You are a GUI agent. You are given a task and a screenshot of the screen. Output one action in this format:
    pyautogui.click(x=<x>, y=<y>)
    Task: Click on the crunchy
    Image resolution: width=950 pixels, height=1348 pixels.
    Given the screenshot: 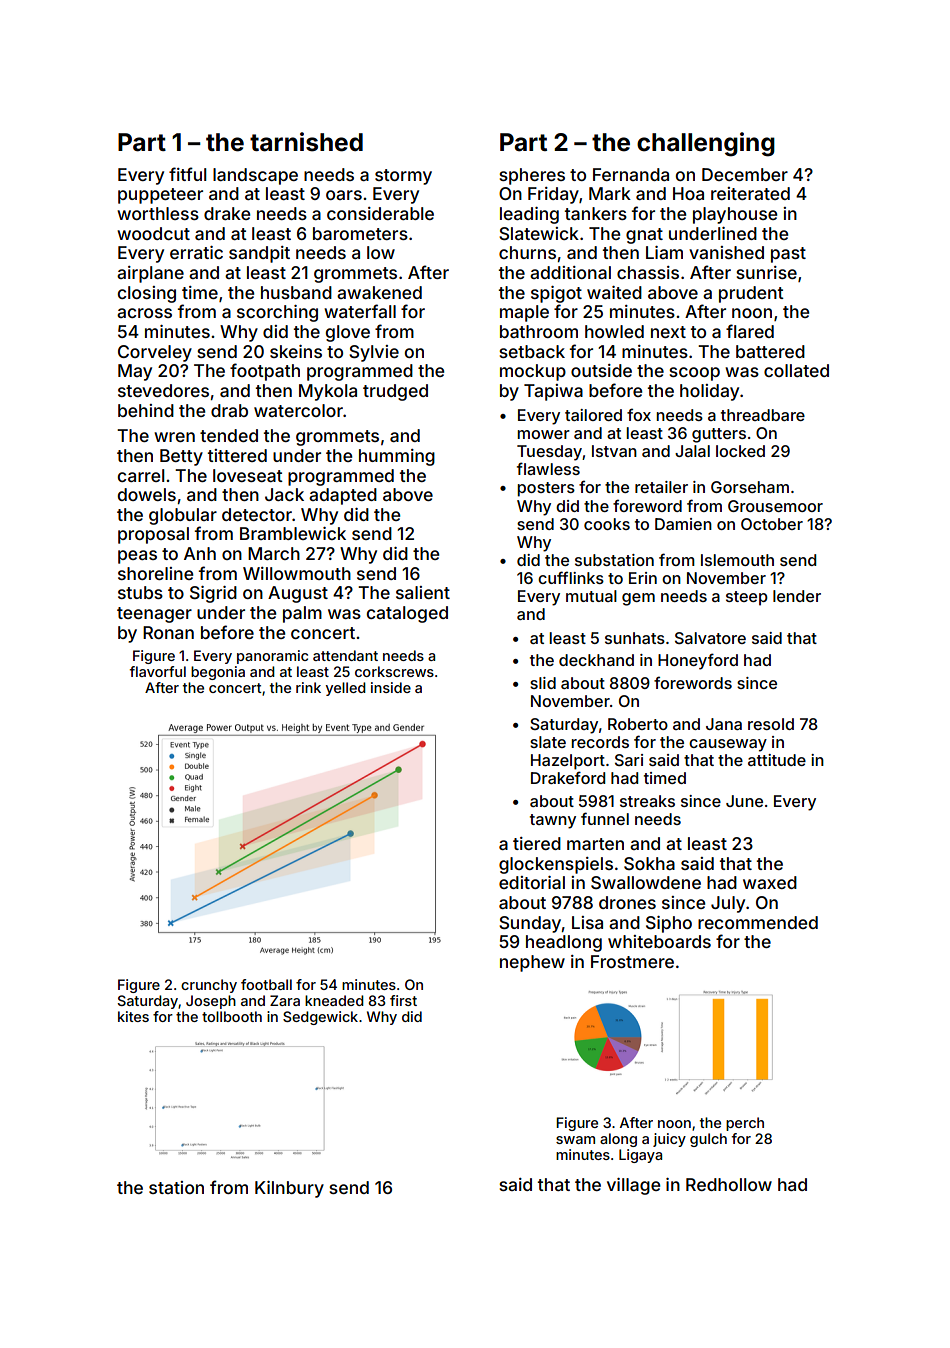 What is the action you would take?
    pyautogui.click(x=209, y=986)
